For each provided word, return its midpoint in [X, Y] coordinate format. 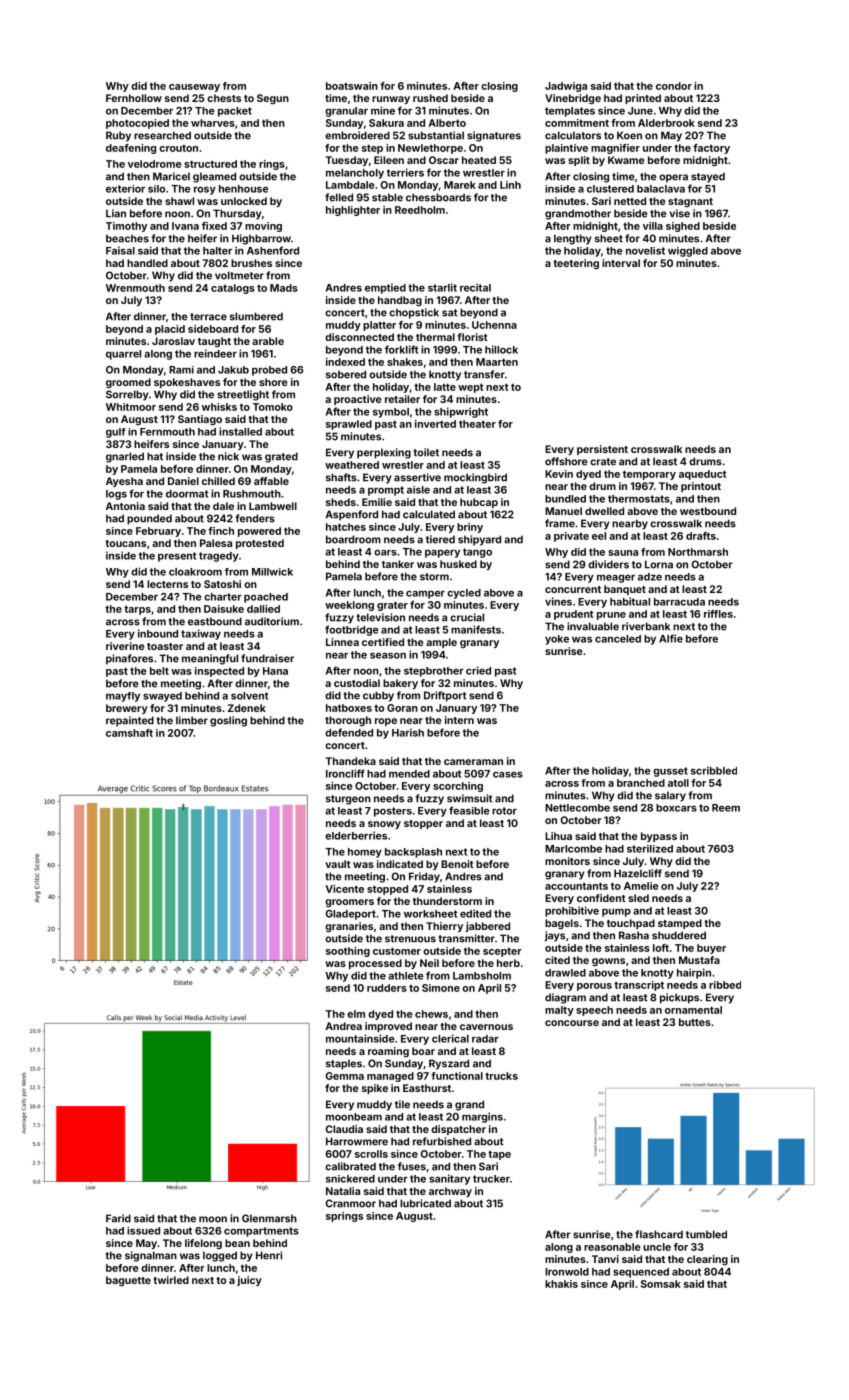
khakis [561, 1284]
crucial [467, 617]
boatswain [352, 86]
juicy [249, 1281]
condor [674, 86]
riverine [125, 646]
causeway [194, 88]
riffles [718, 614]
